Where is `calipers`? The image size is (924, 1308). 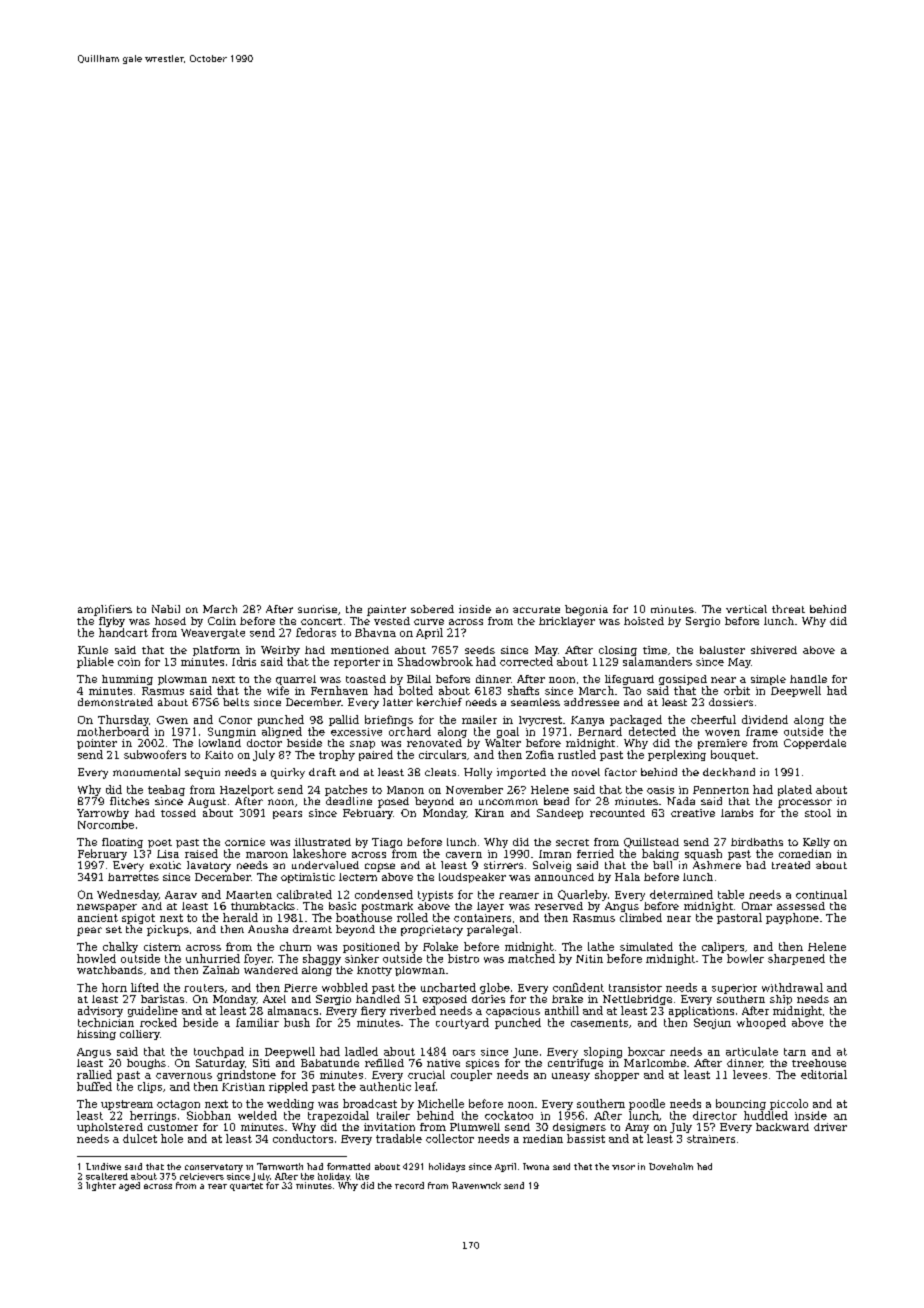 calipers is located at coordinates (723, 947).
